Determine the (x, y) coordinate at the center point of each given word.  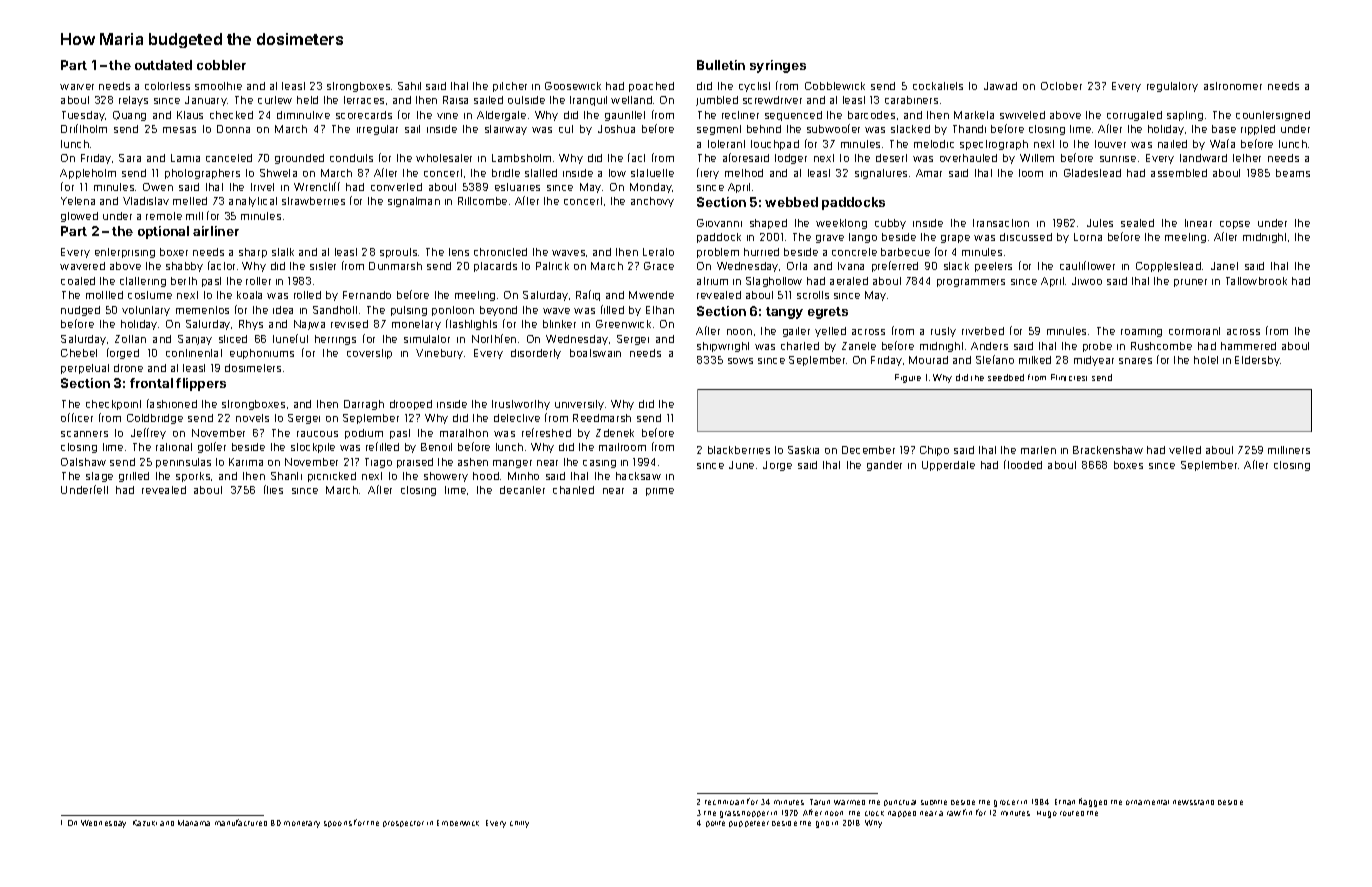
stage (99, 477)
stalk (283, 252)
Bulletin (721, 65)
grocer (1006, 803)
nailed (1172, 144)
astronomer (1233, 86)
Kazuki (145, 823)
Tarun (820, 802)
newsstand (1193, 802)
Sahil (409, 86)
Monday (651, 188)
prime (660, 492)
